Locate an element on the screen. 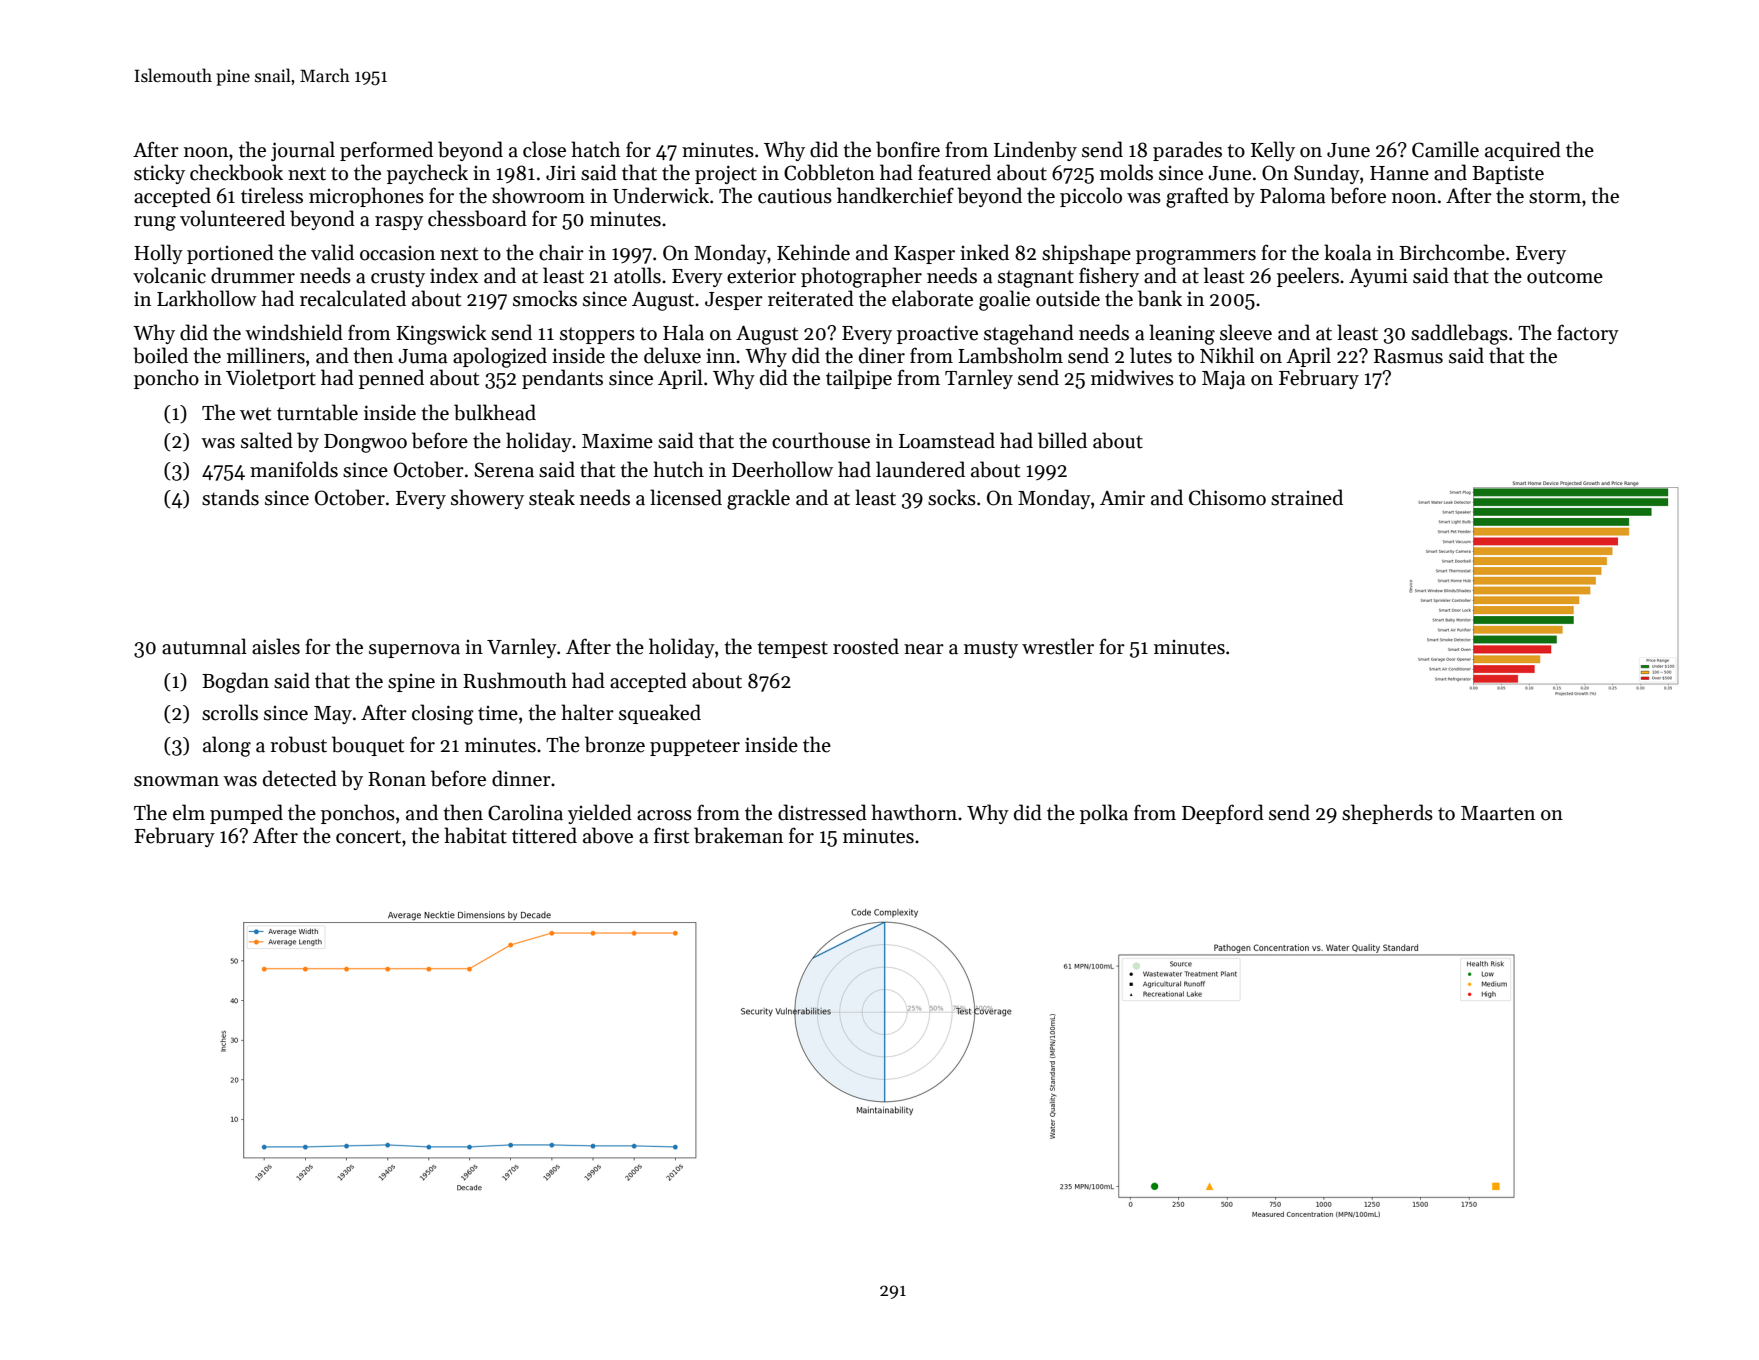  wrestler is located at coordinates (1058, 646).
